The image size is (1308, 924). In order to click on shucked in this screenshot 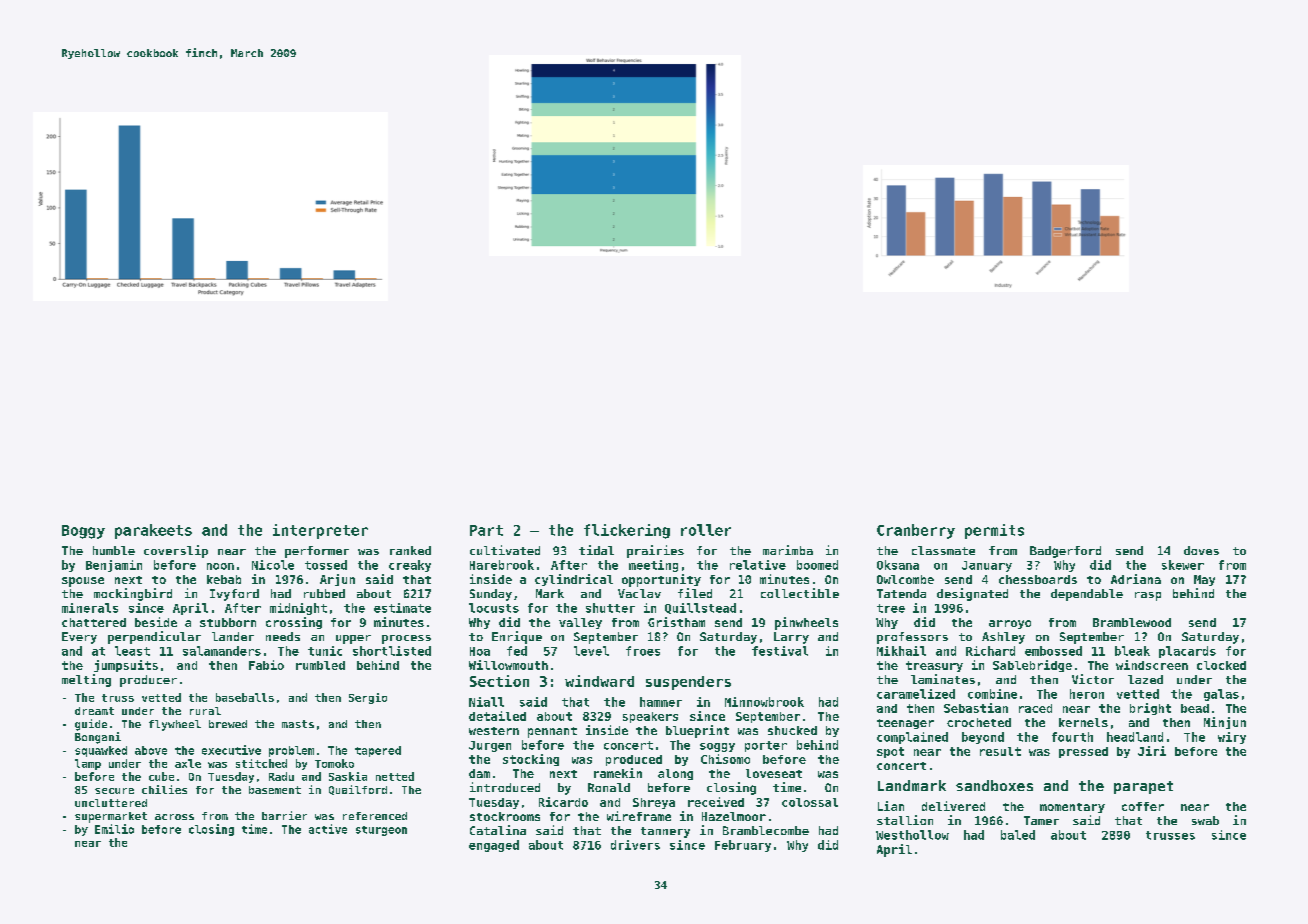, I will do `click(792, 730)`.
